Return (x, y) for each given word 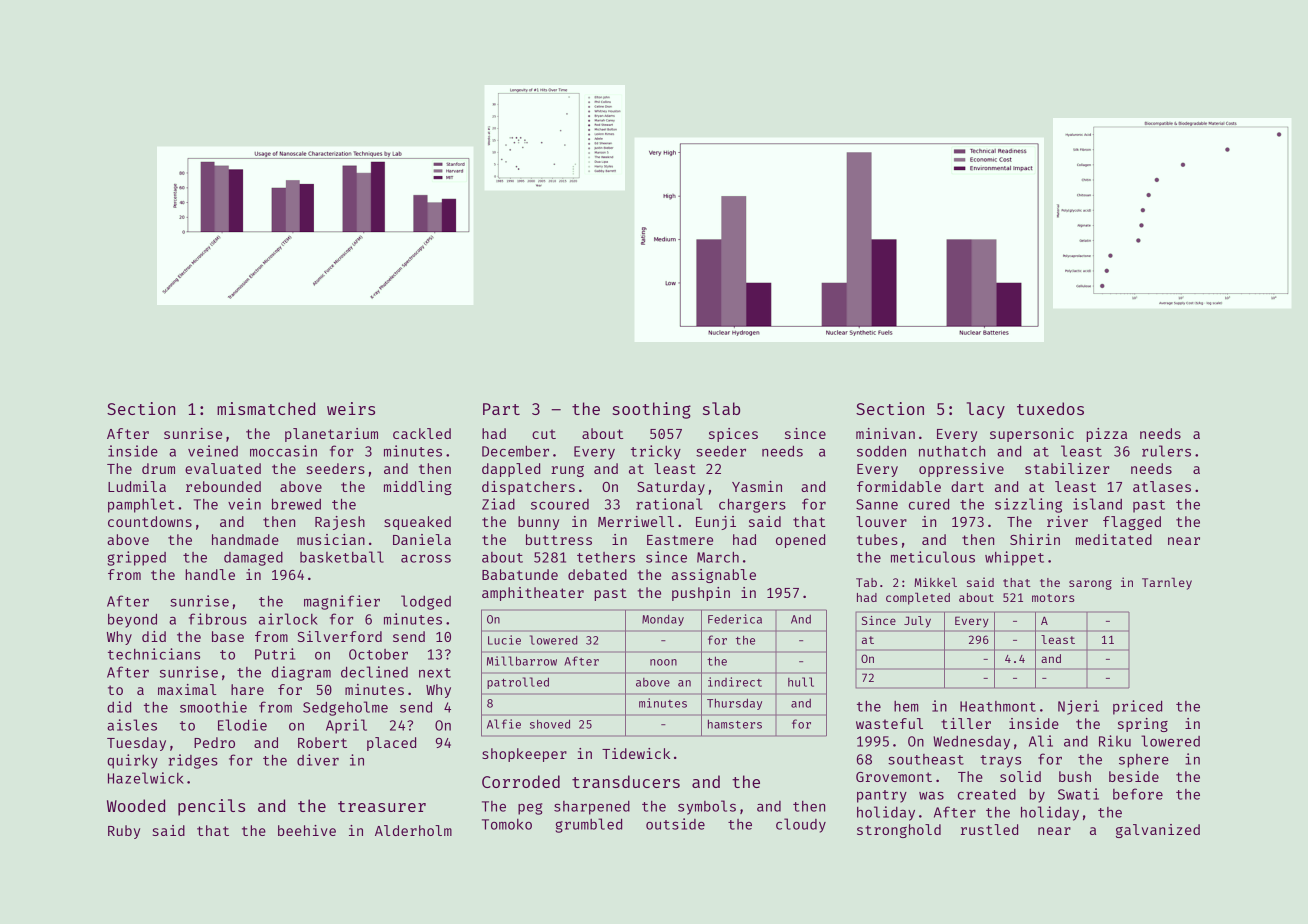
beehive (307, 830)
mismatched (266, 408)
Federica (735, 619)
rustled (989, 829)
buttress (559, 539)
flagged (1132, 523)
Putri (275, 654)
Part (501, 409)
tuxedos (1050, 408)
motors (1053, 598)
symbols (707, 807)
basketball (342, 557)
